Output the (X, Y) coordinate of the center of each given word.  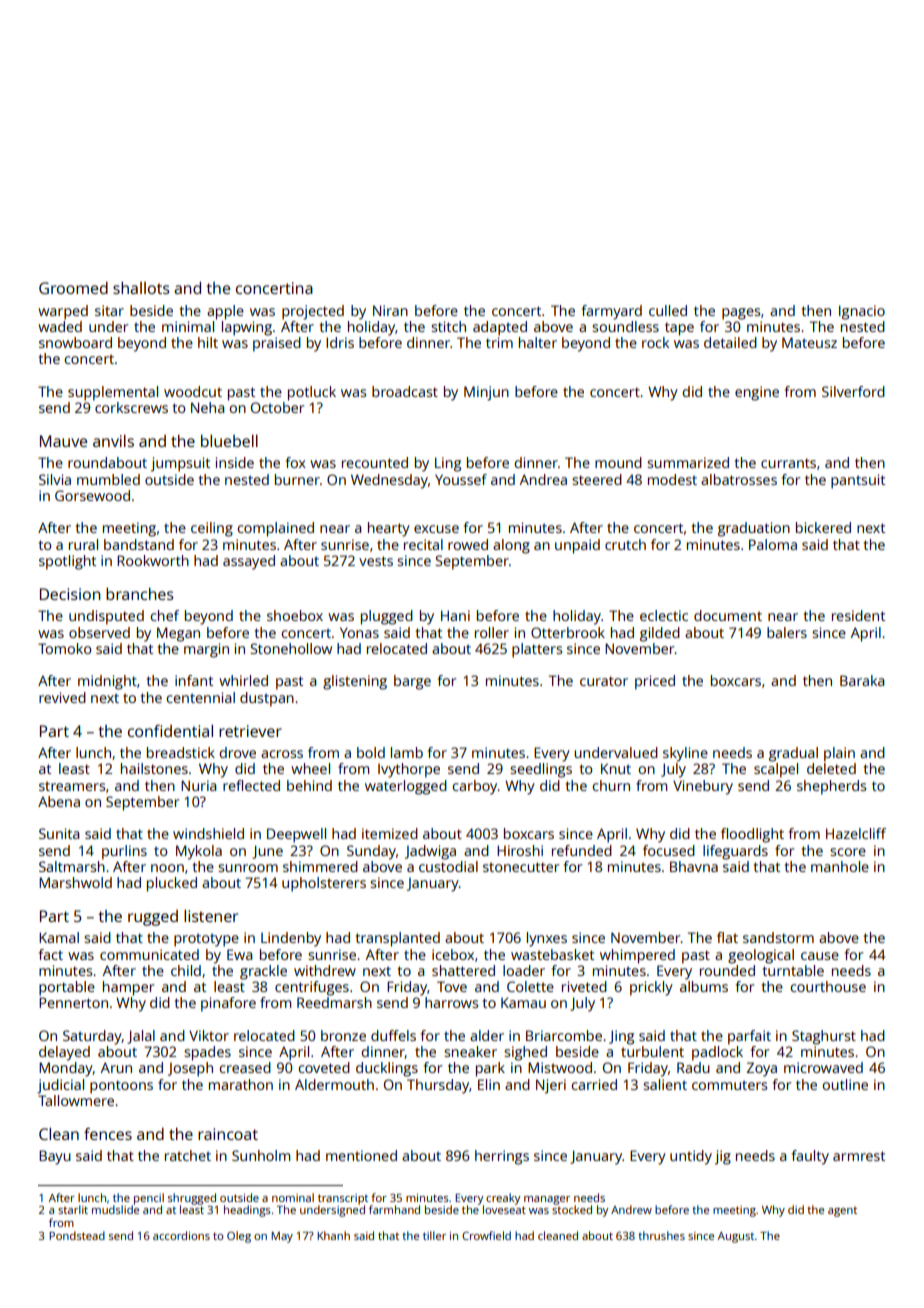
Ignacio (862, 312)
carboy (475, 787)
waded (60, 326)
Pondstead (77, 1235)
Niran (390, 310)
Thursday (438, 1086)
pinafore (228, 1004)
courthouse (828, 986)
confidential (170, 731)
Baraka (862, 680)
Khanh (333, 1235)
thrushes (661, 1235)
